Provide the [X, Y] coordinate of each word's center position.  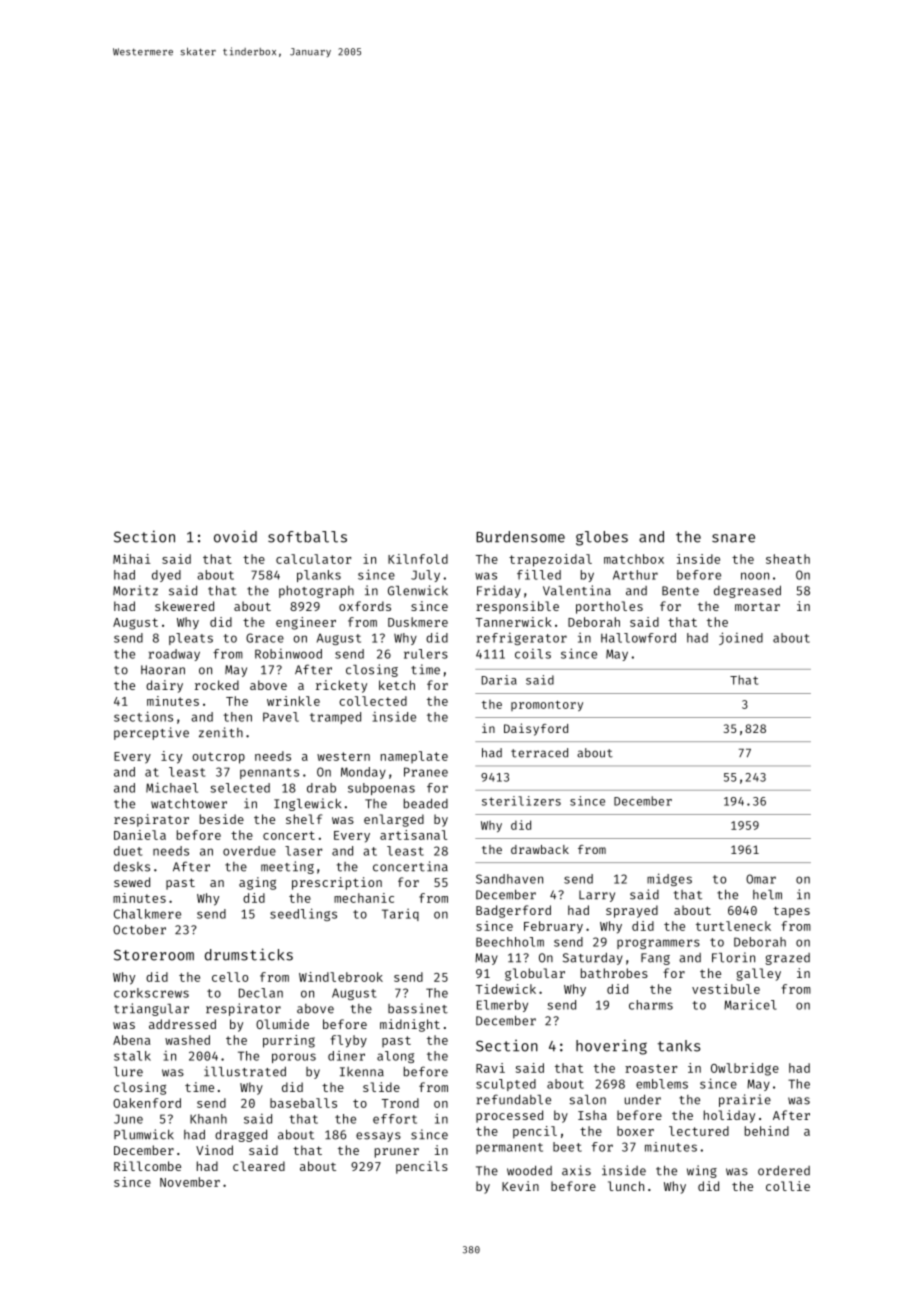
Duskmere [418, 622]
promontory [547, 705]
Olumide [282, 1024]
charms [651, 1005]
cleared [259, 1166]
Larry [597, 896]
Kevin [520, 1186]
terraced [539, 753]
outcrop [218, 758]
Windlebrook [341, 977]
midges [669, 879]
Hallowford [638, 638]
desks [132, 867]
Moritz [135, 590]
